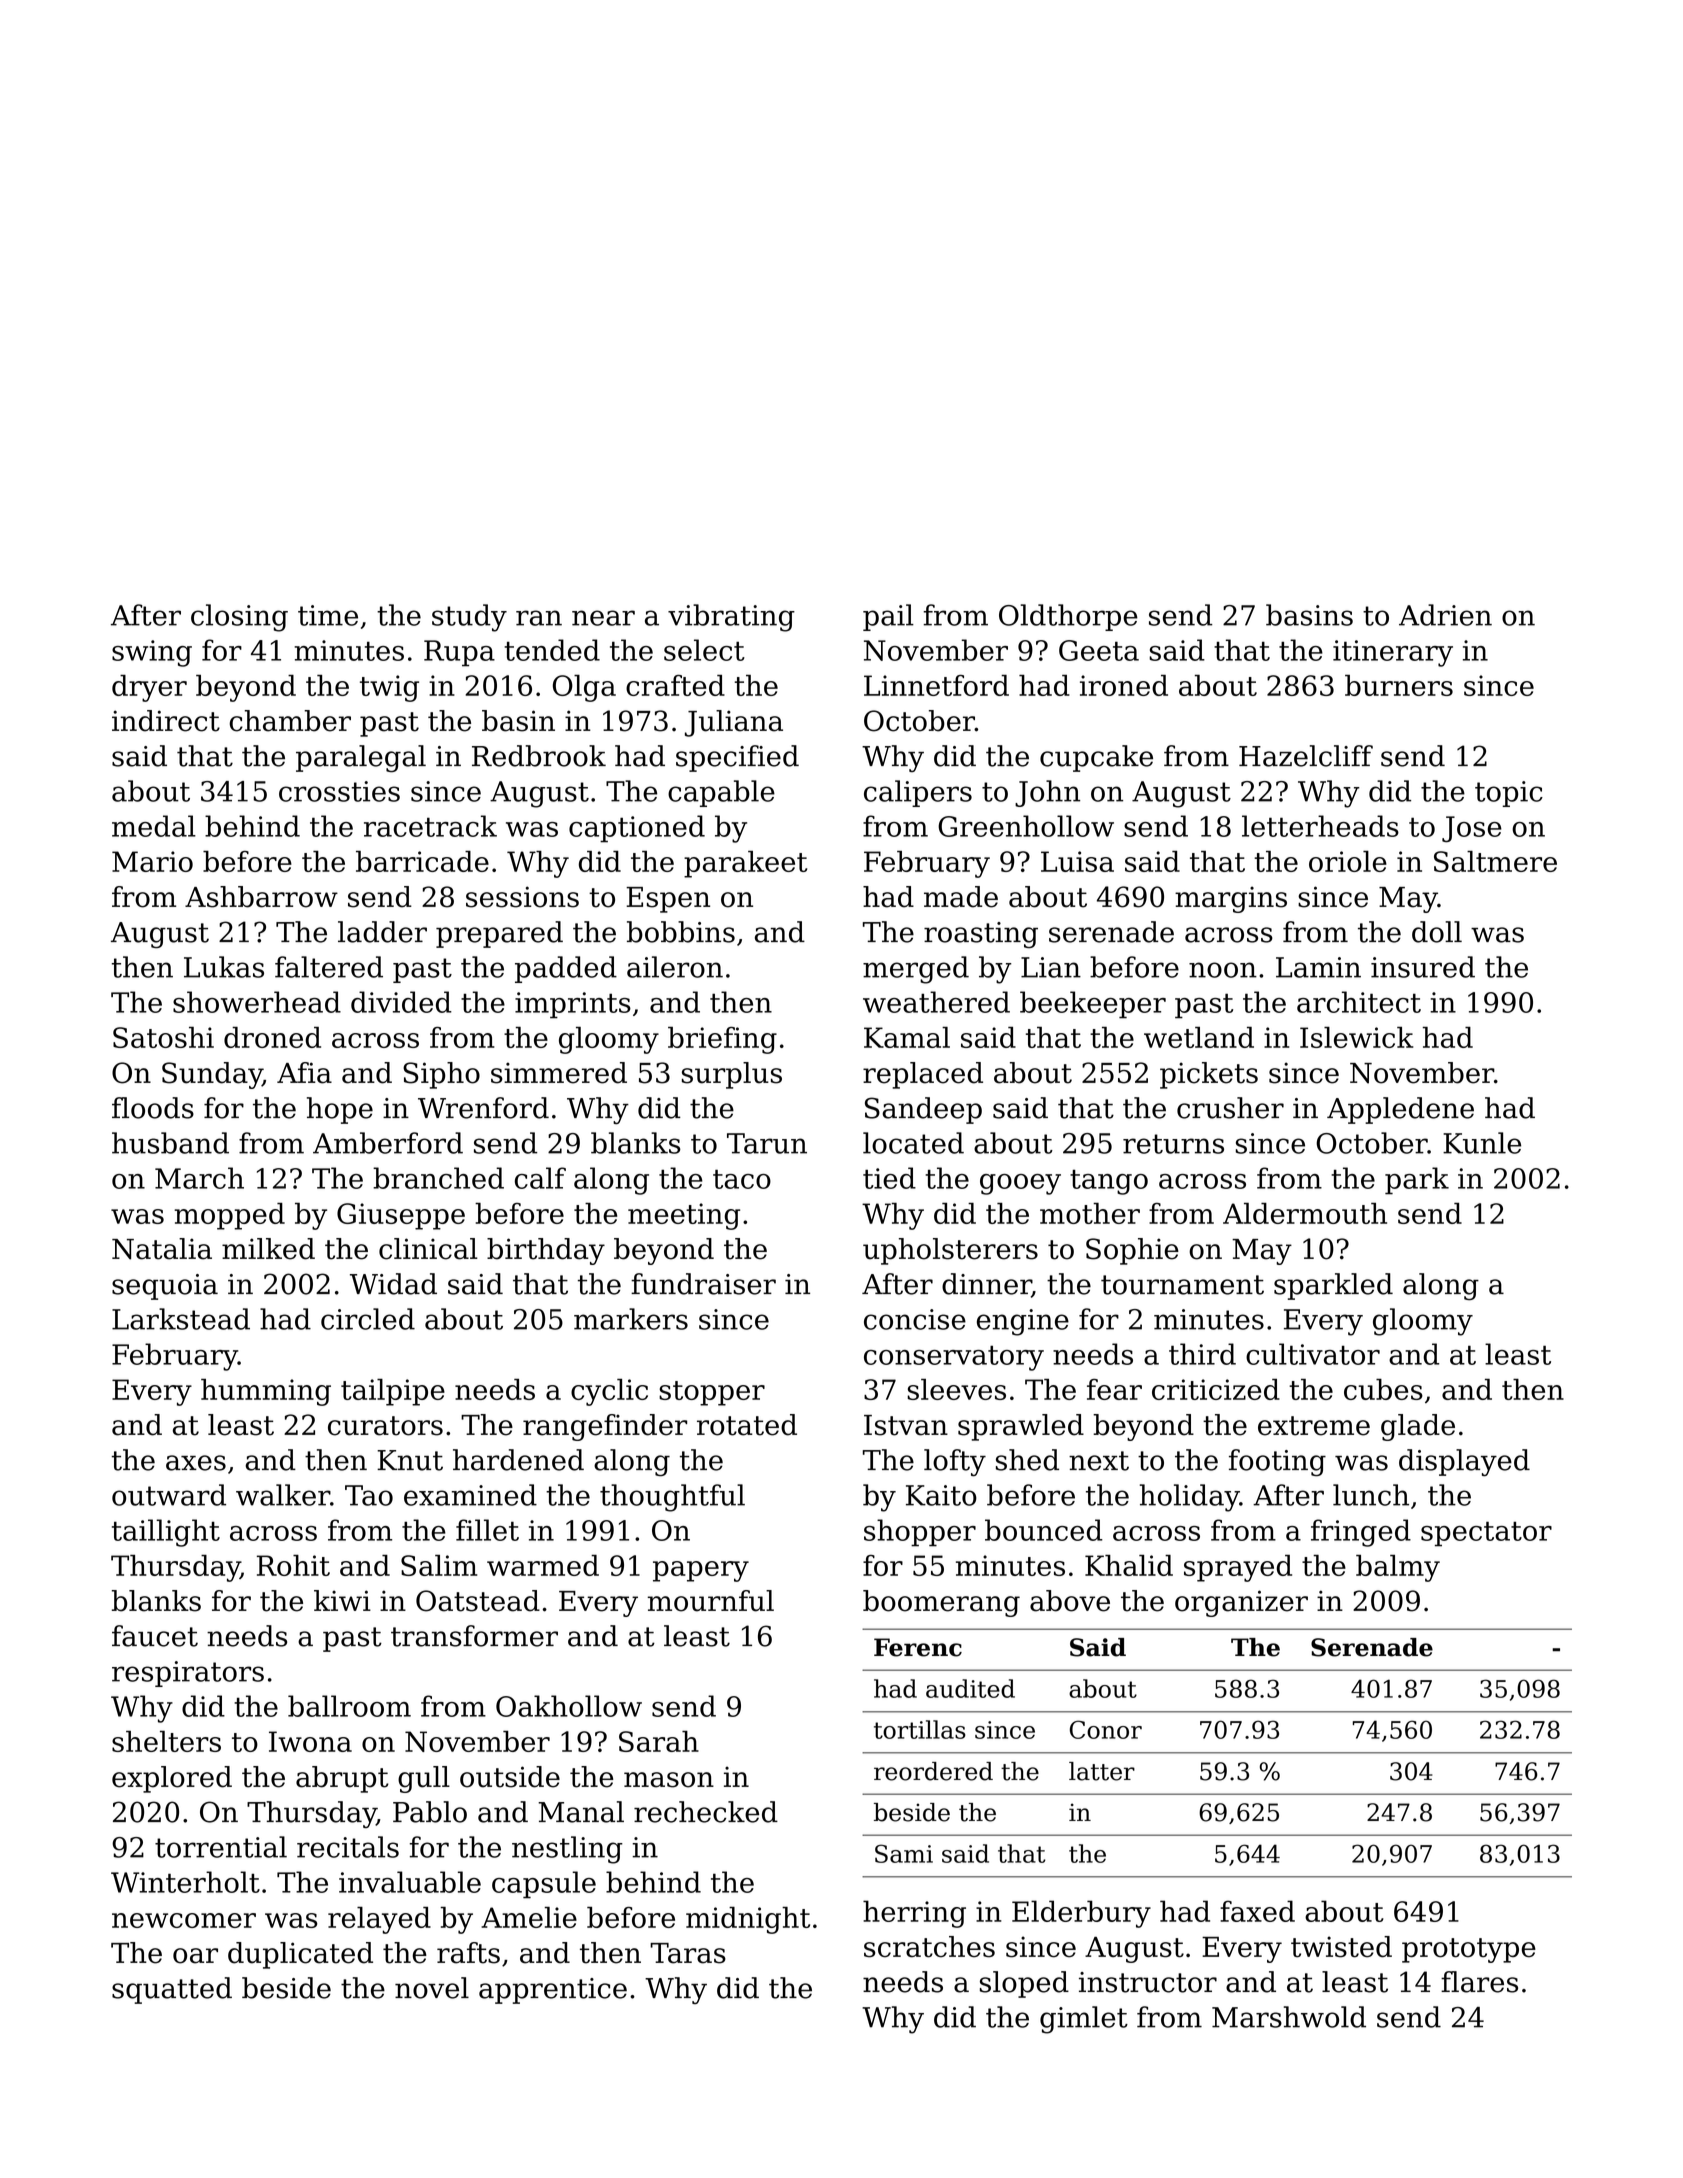 The height and width of the screenshot is (2178, 1683). What do you see at coordinates (401, 1002) in the screenshot?
I see `divided` at bounding box center [401, 1002].
